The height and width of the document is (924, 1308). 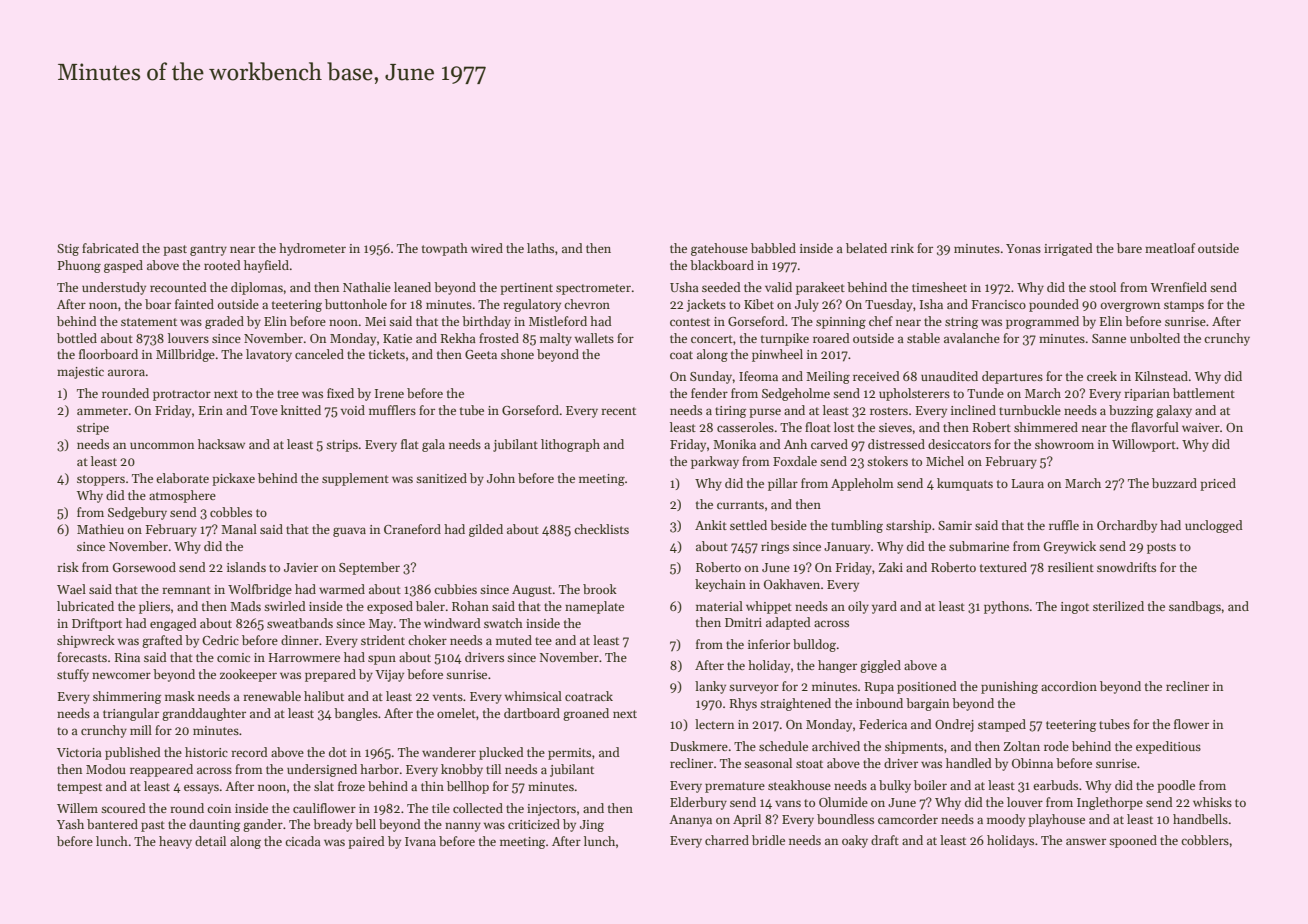 What do you see at coordinates (366, 842) in the document?
I see `paired` at bounding box center [366, 842].
